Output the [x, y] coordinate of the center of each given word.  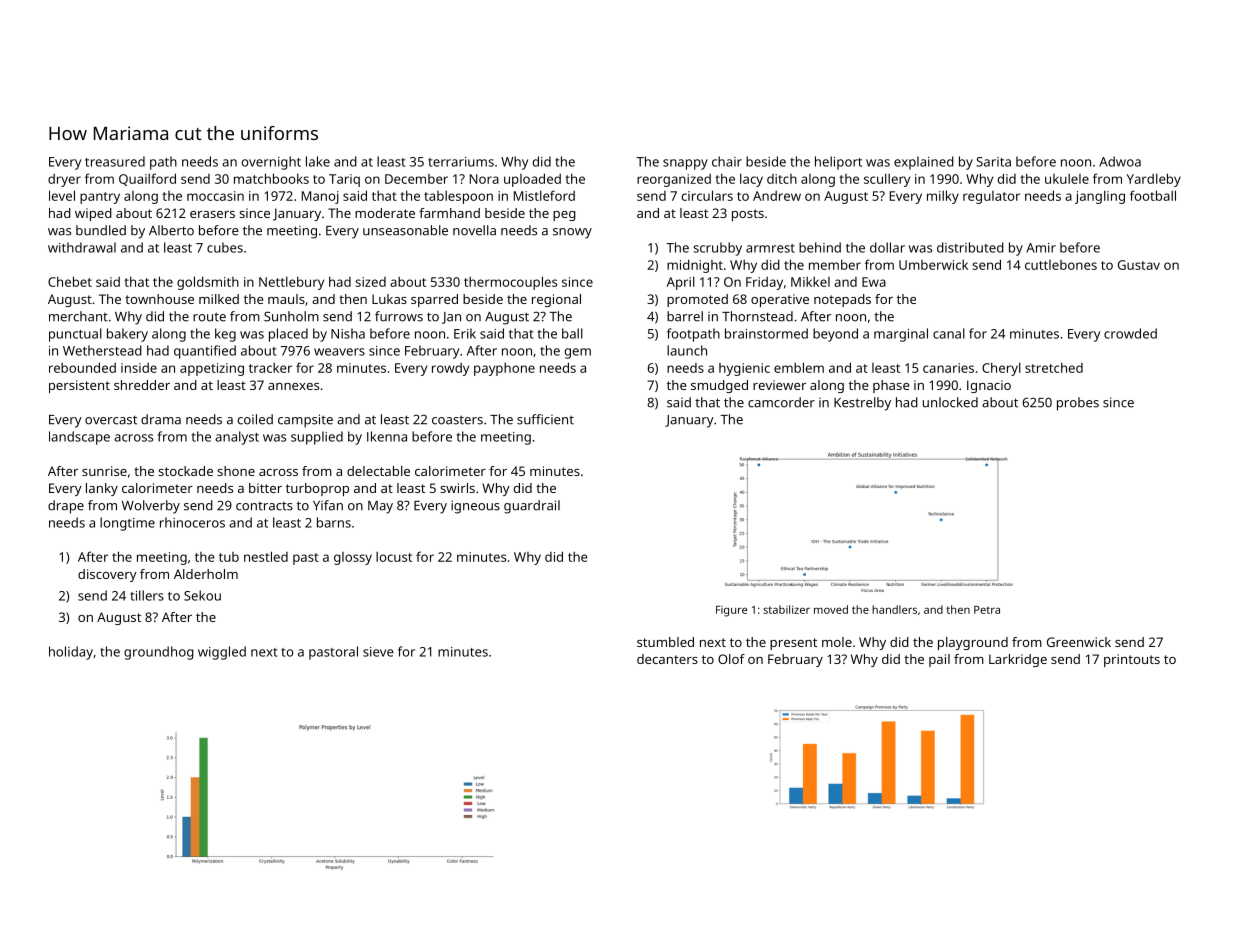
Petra [987, 610]
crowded [1130, 333]
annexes [293, 386]
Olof [731, 659]
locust [394, 557]
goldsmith [208, 283]
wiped [93, 214]
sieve [378, 652]
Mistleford [544, 195]
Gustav [1139, 265]
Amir [1041, 248]
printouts [1132, 660]
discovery [107, 575]
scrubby [717, 249]
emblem [799, 367]
